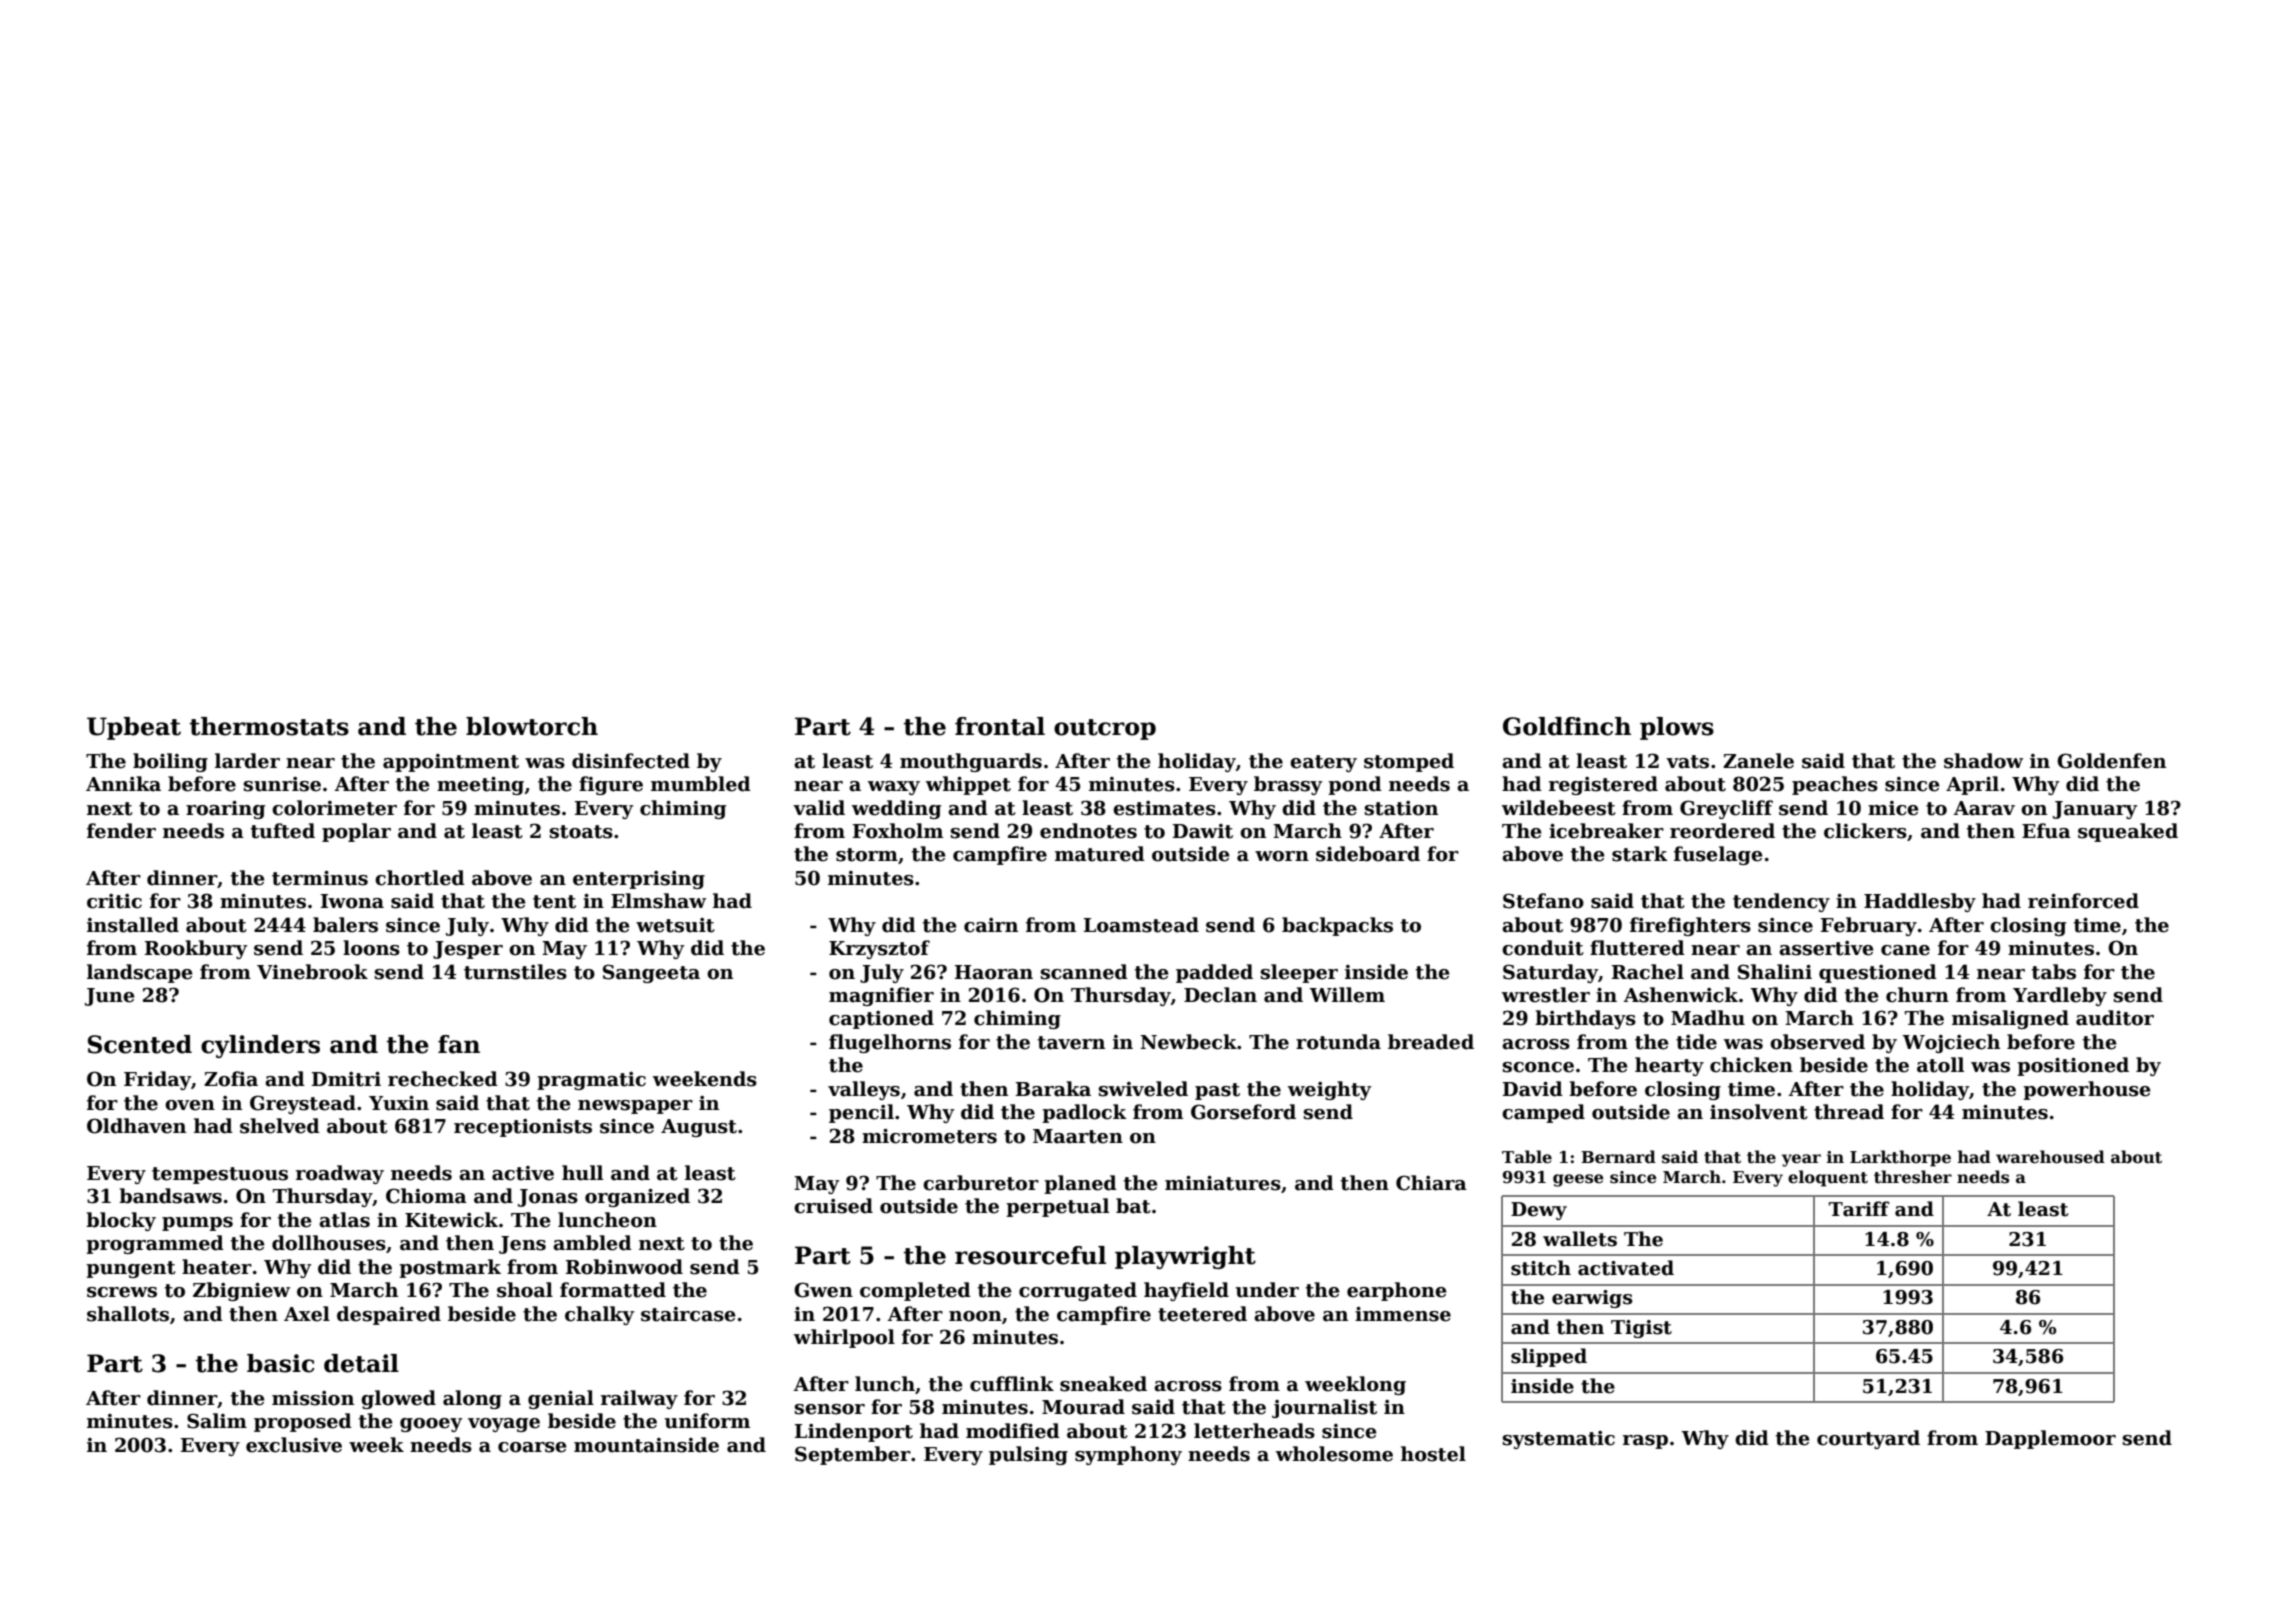  I want to click on outcrop, so click(1105, 729).
